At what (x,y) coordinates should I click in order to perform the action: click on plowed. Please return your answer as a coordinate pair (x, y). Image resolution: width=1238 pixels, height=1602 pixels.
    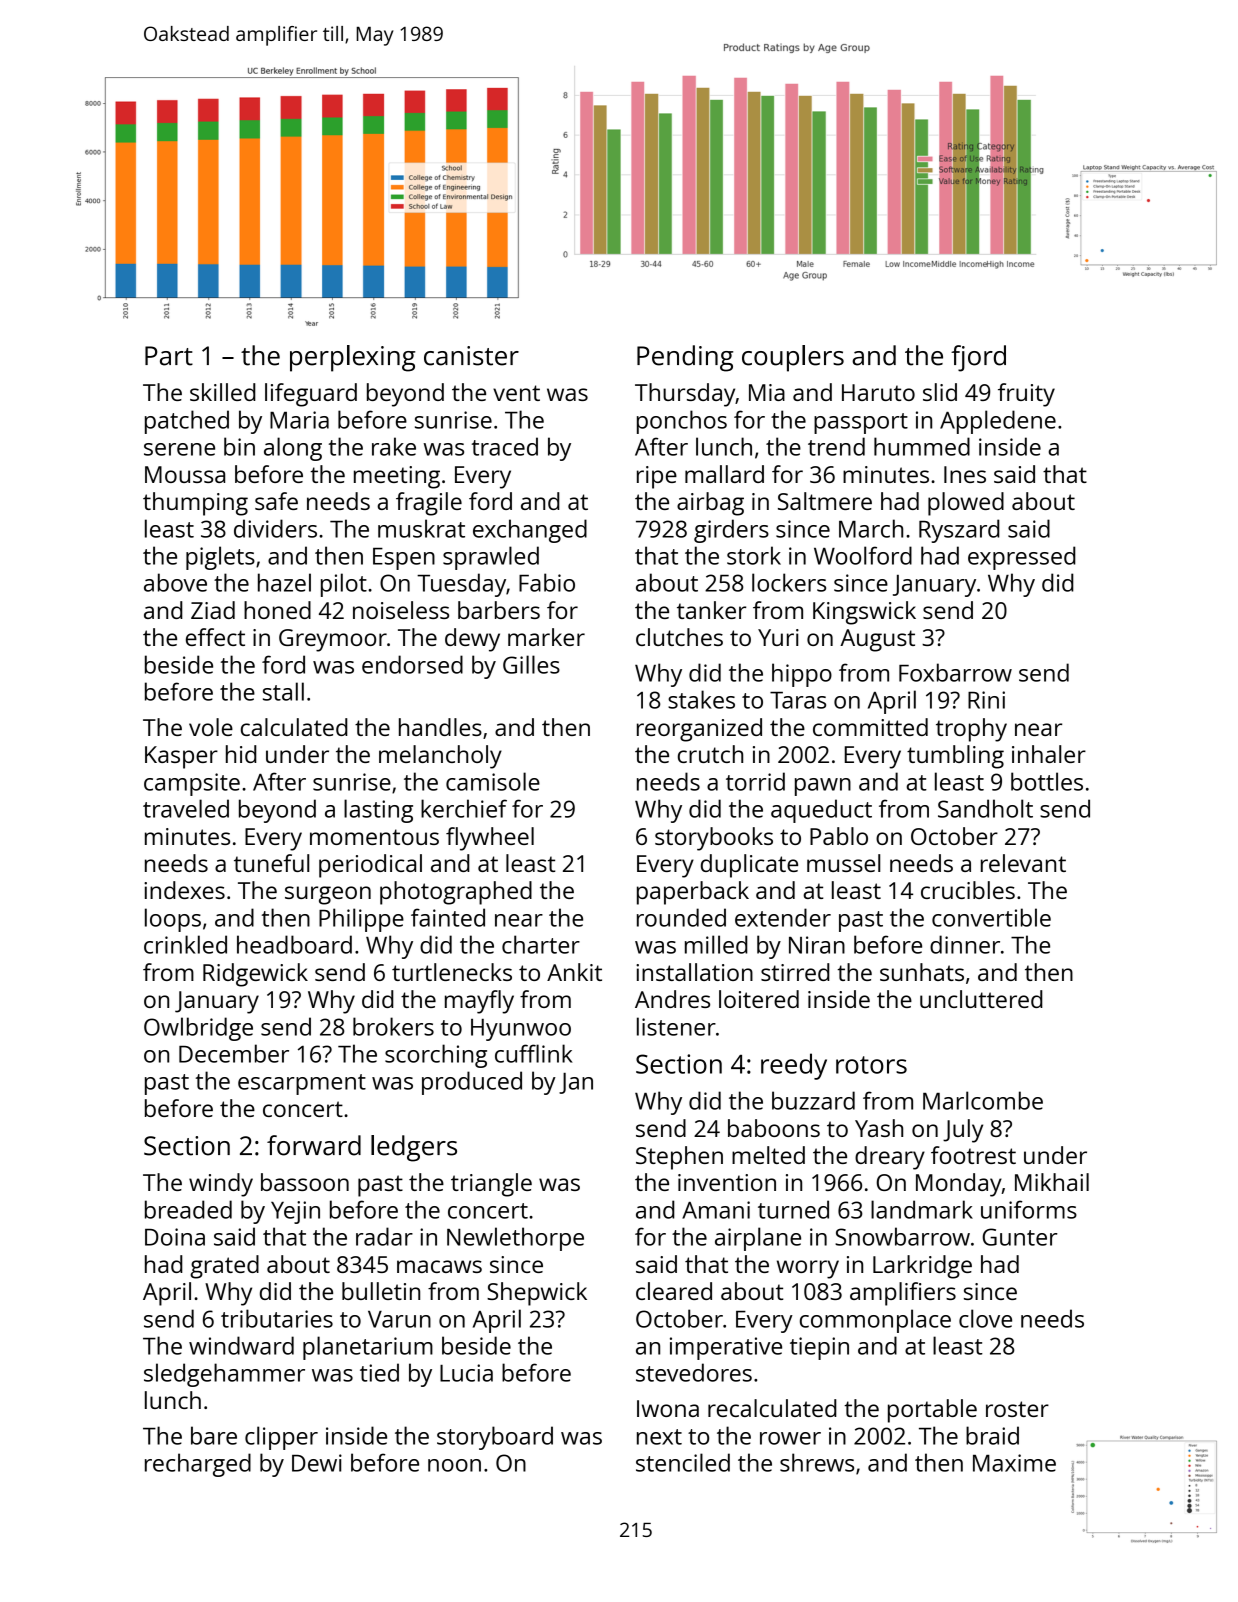
    Looking at the image, I should click on (966, 504).
